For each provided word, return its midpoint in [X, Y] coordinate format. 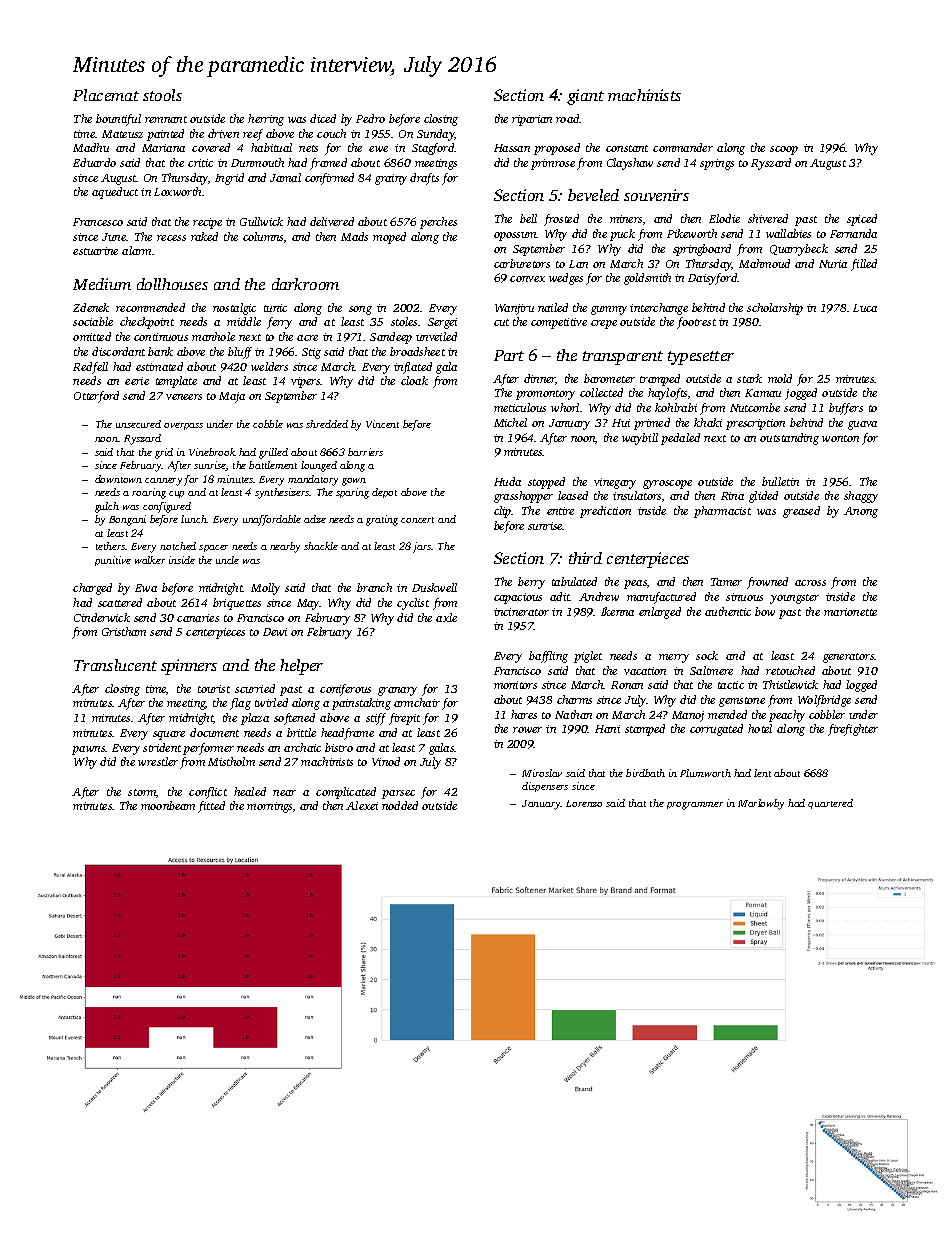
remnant [166, 119]
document [214, 732]
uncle [227, 560]
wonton [840, 438]
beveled [593, 195]
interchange [659, 309]
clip [503, 512]
